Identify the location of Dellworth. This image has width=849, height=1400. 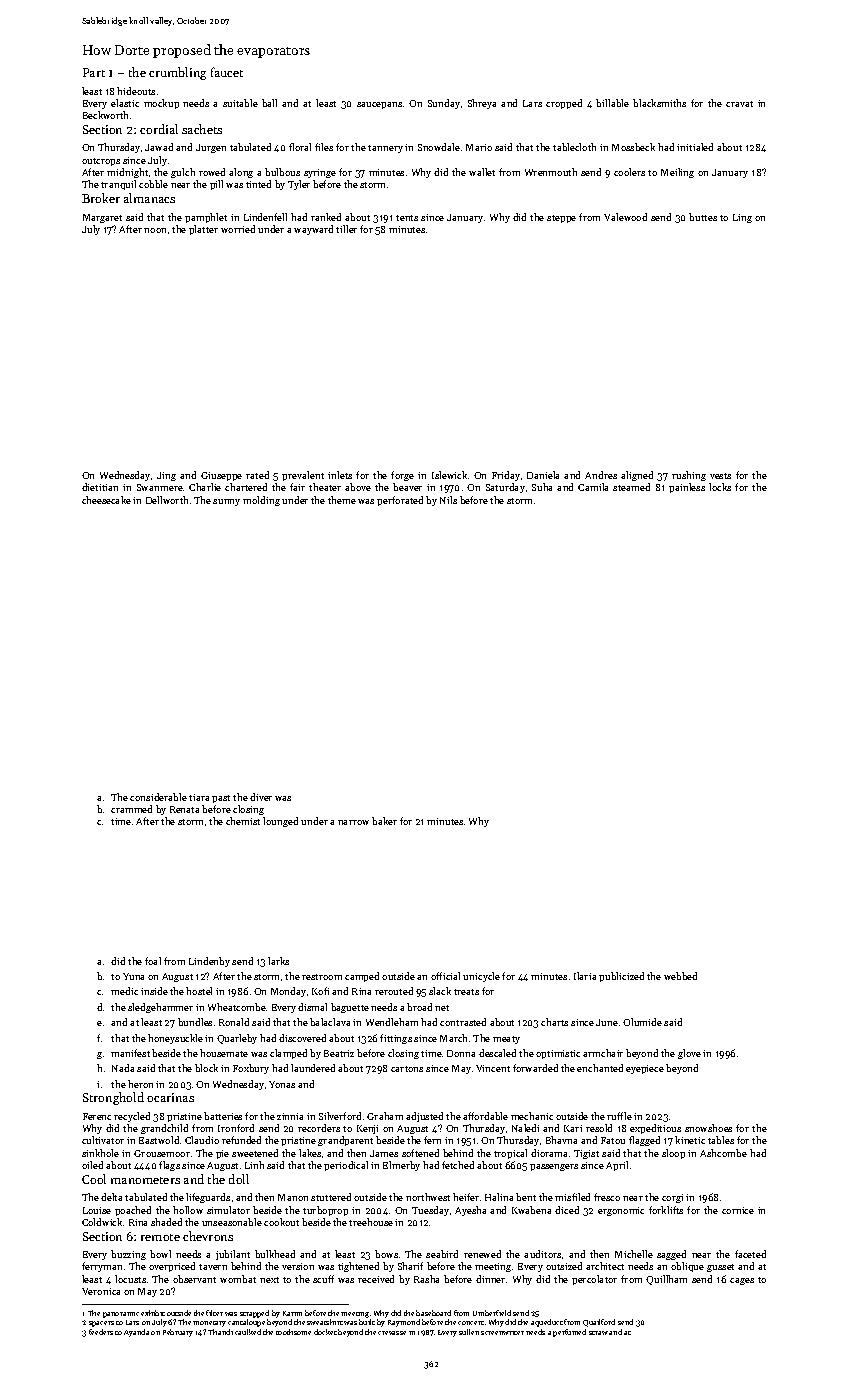
(167, 500).
